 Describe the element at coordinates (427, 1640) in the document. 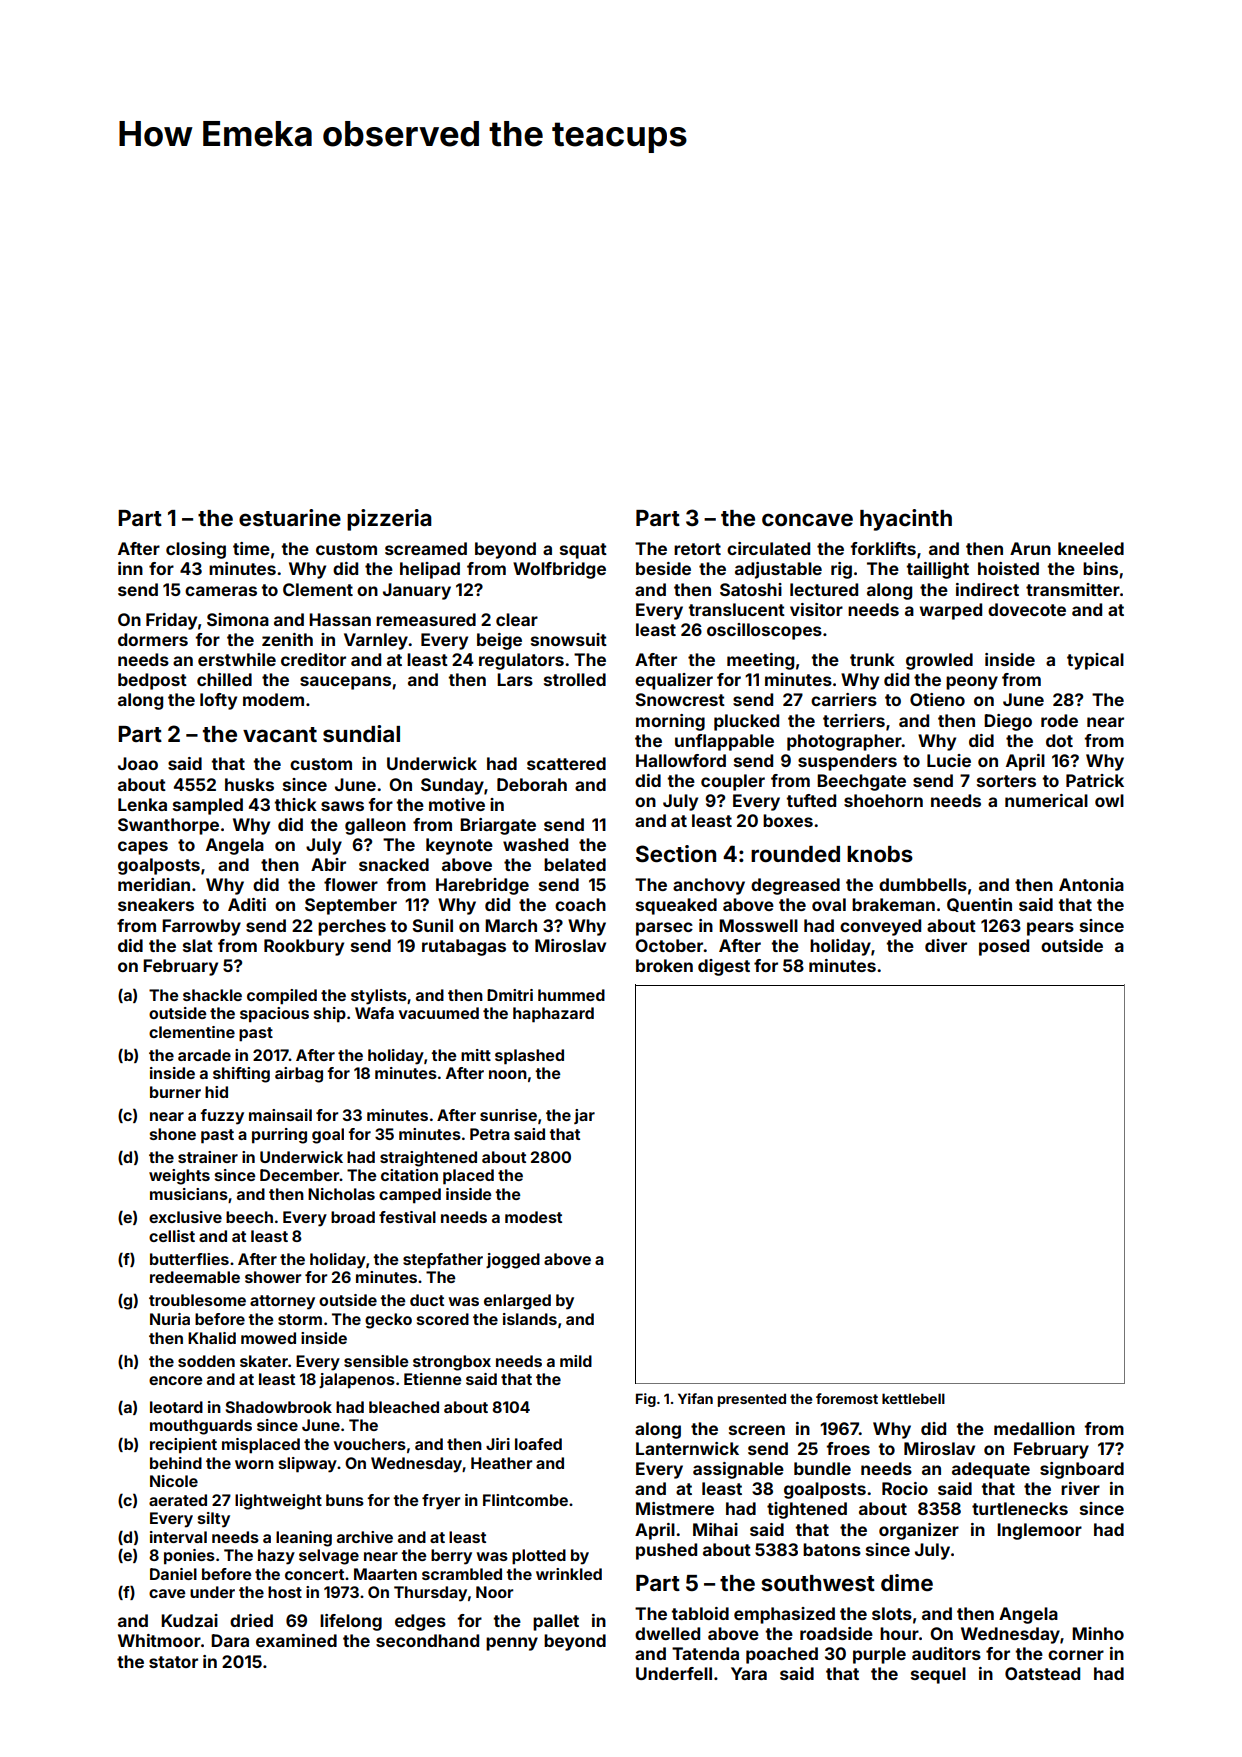

I see `secondhand` at that location.
